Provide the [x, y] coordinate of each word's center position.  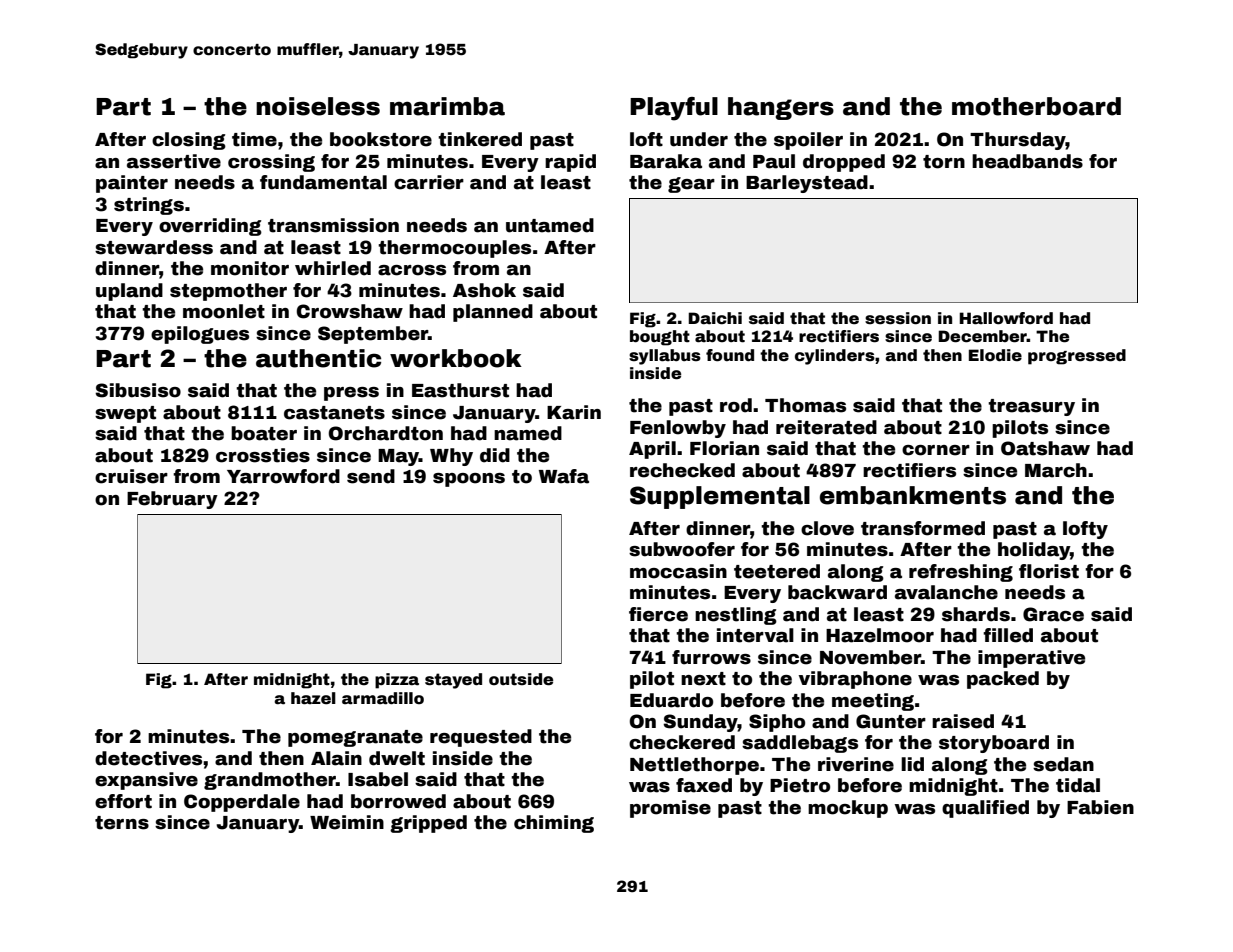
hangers [781, 108]
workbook [456, 358]
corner [936, 450]
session [898, 318]
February [172, 500]
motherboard [1036, 106]
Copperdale [242, 803]
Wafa [564, 476]
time [254, 139]
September [373, 335]
